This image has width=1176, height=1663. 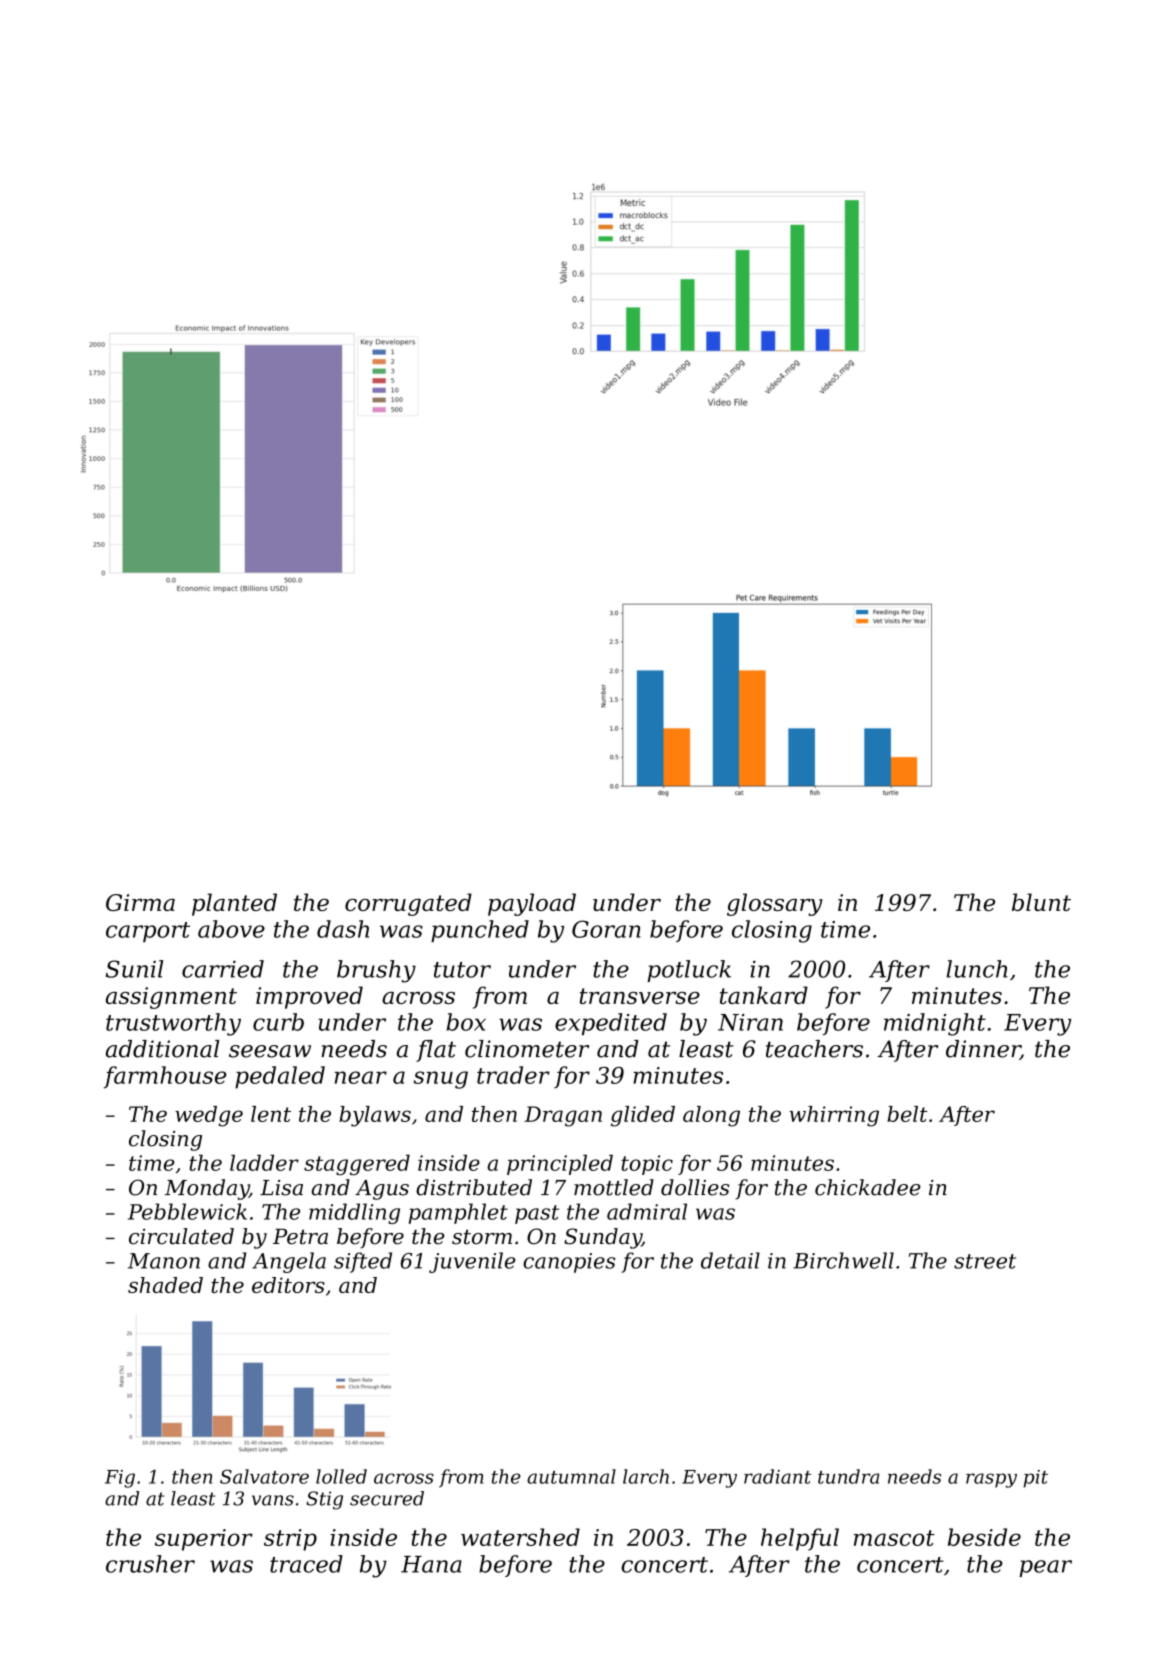 What do you see at coordinates (341, 1476) in the image?
I see `lolled` at bounding box center [341, 1476].
